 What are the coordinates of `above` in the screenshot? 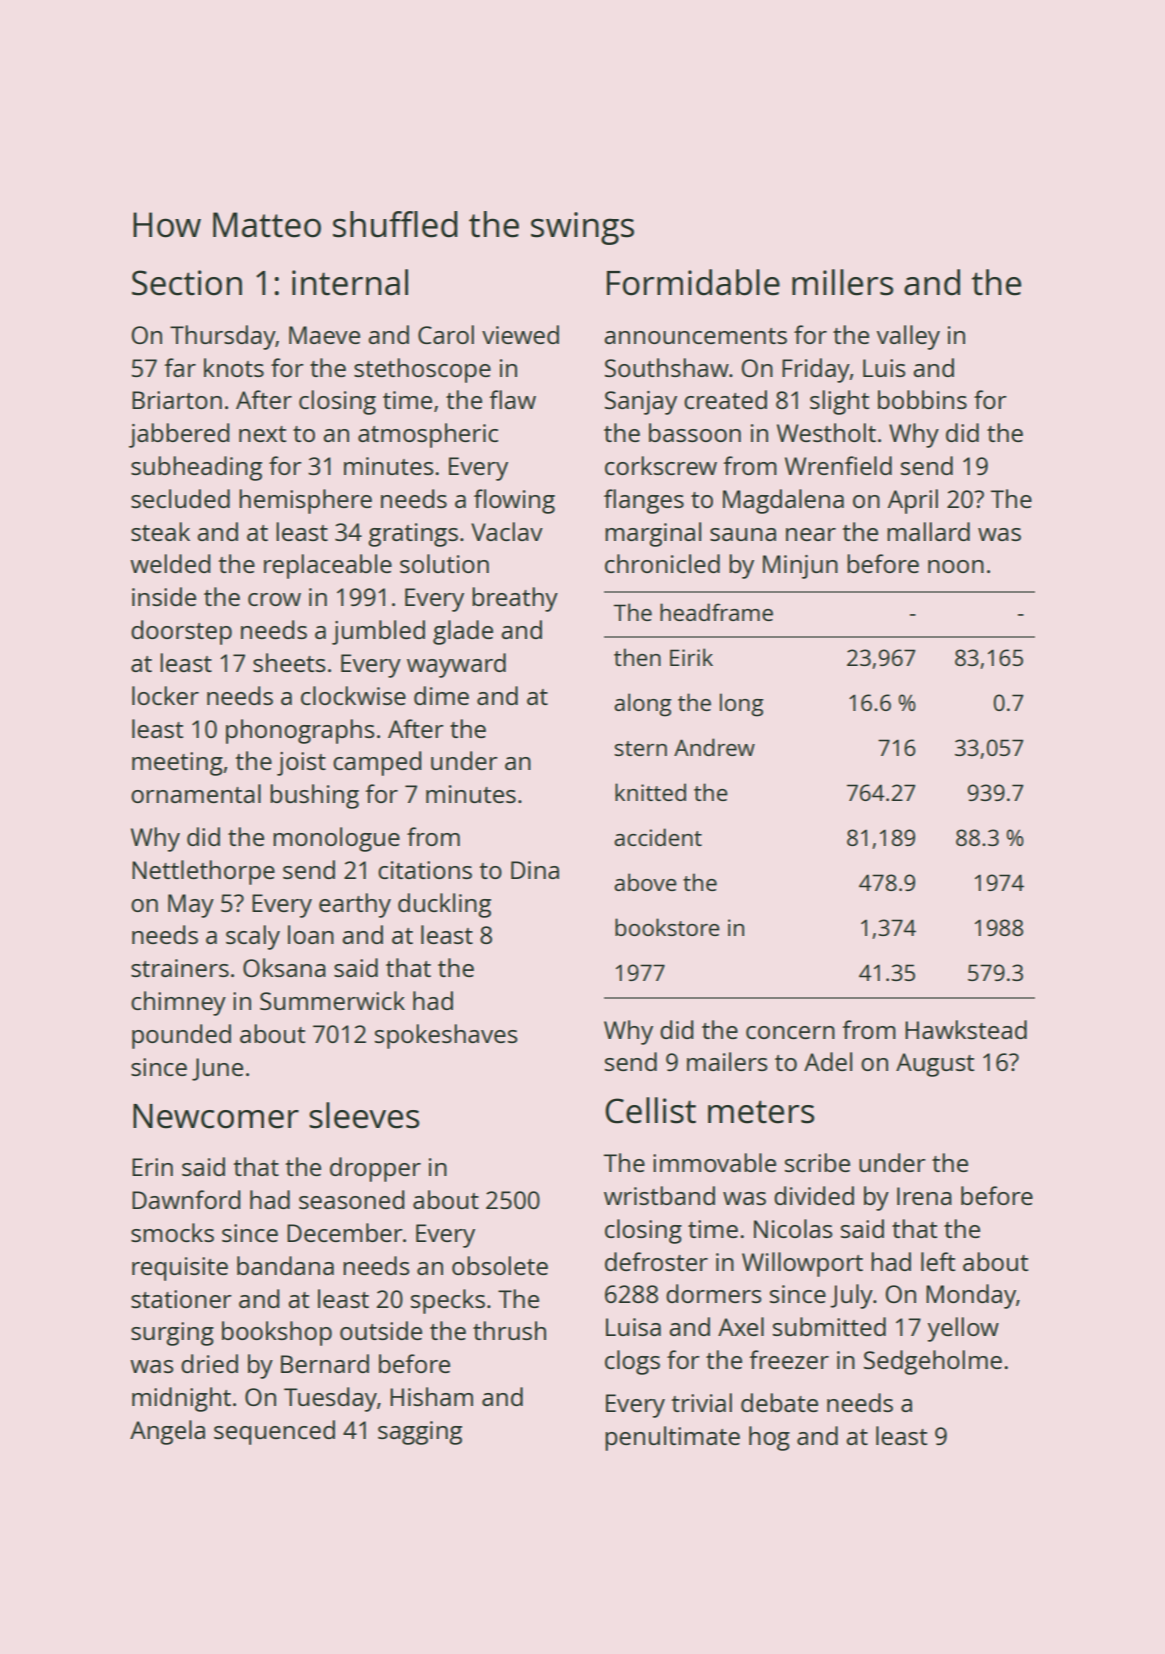 It's located at (645, 882).
